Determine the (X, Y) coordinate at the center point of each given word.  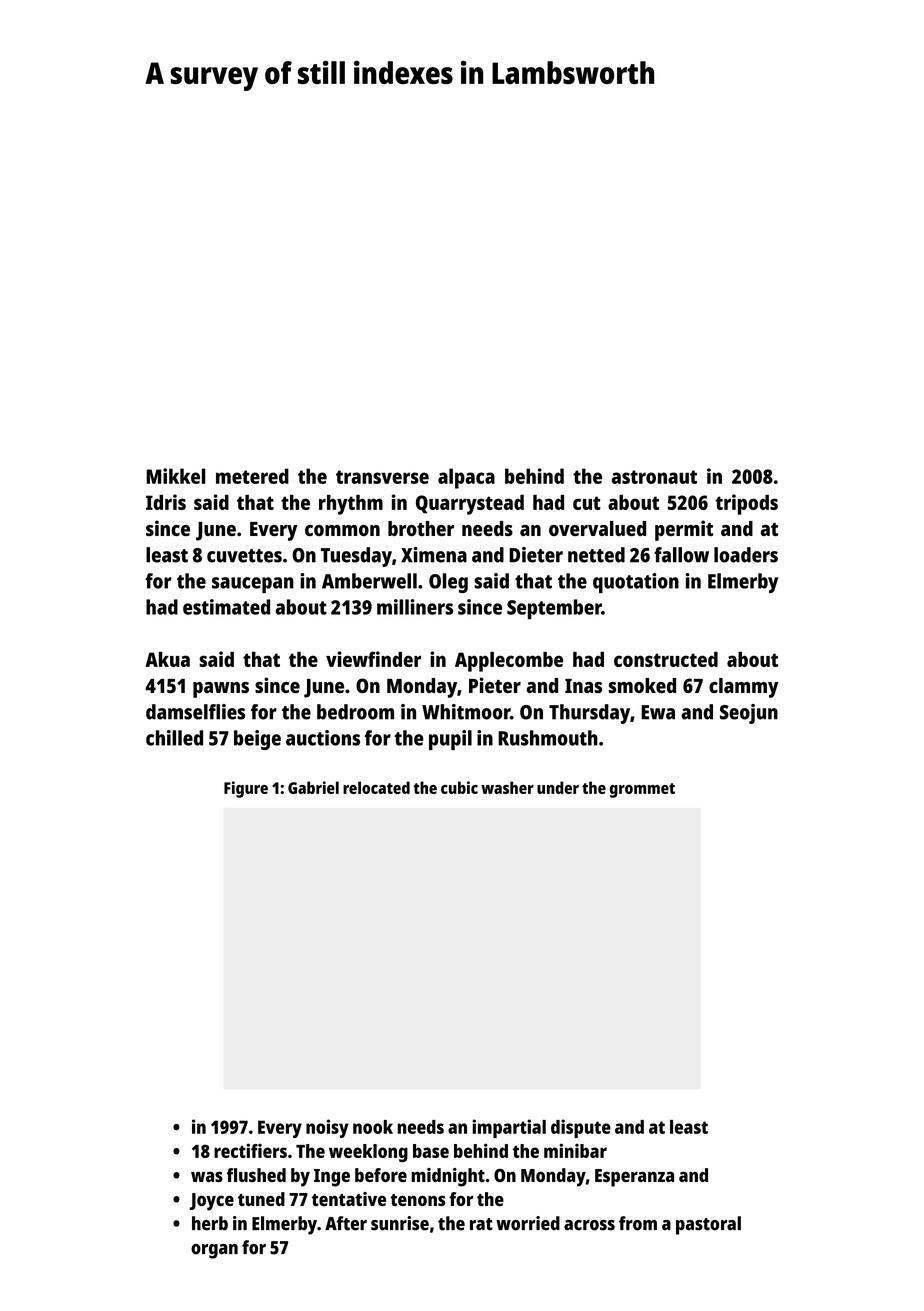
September (554, 609)
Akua (167, 659)
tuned (261, 1199)
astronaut (654, 477)
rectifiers (250, 1150)
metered (252, 476)
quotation (636, 583)
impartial (509, 1128)
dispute (581, 1128)
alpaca (466, 478)
